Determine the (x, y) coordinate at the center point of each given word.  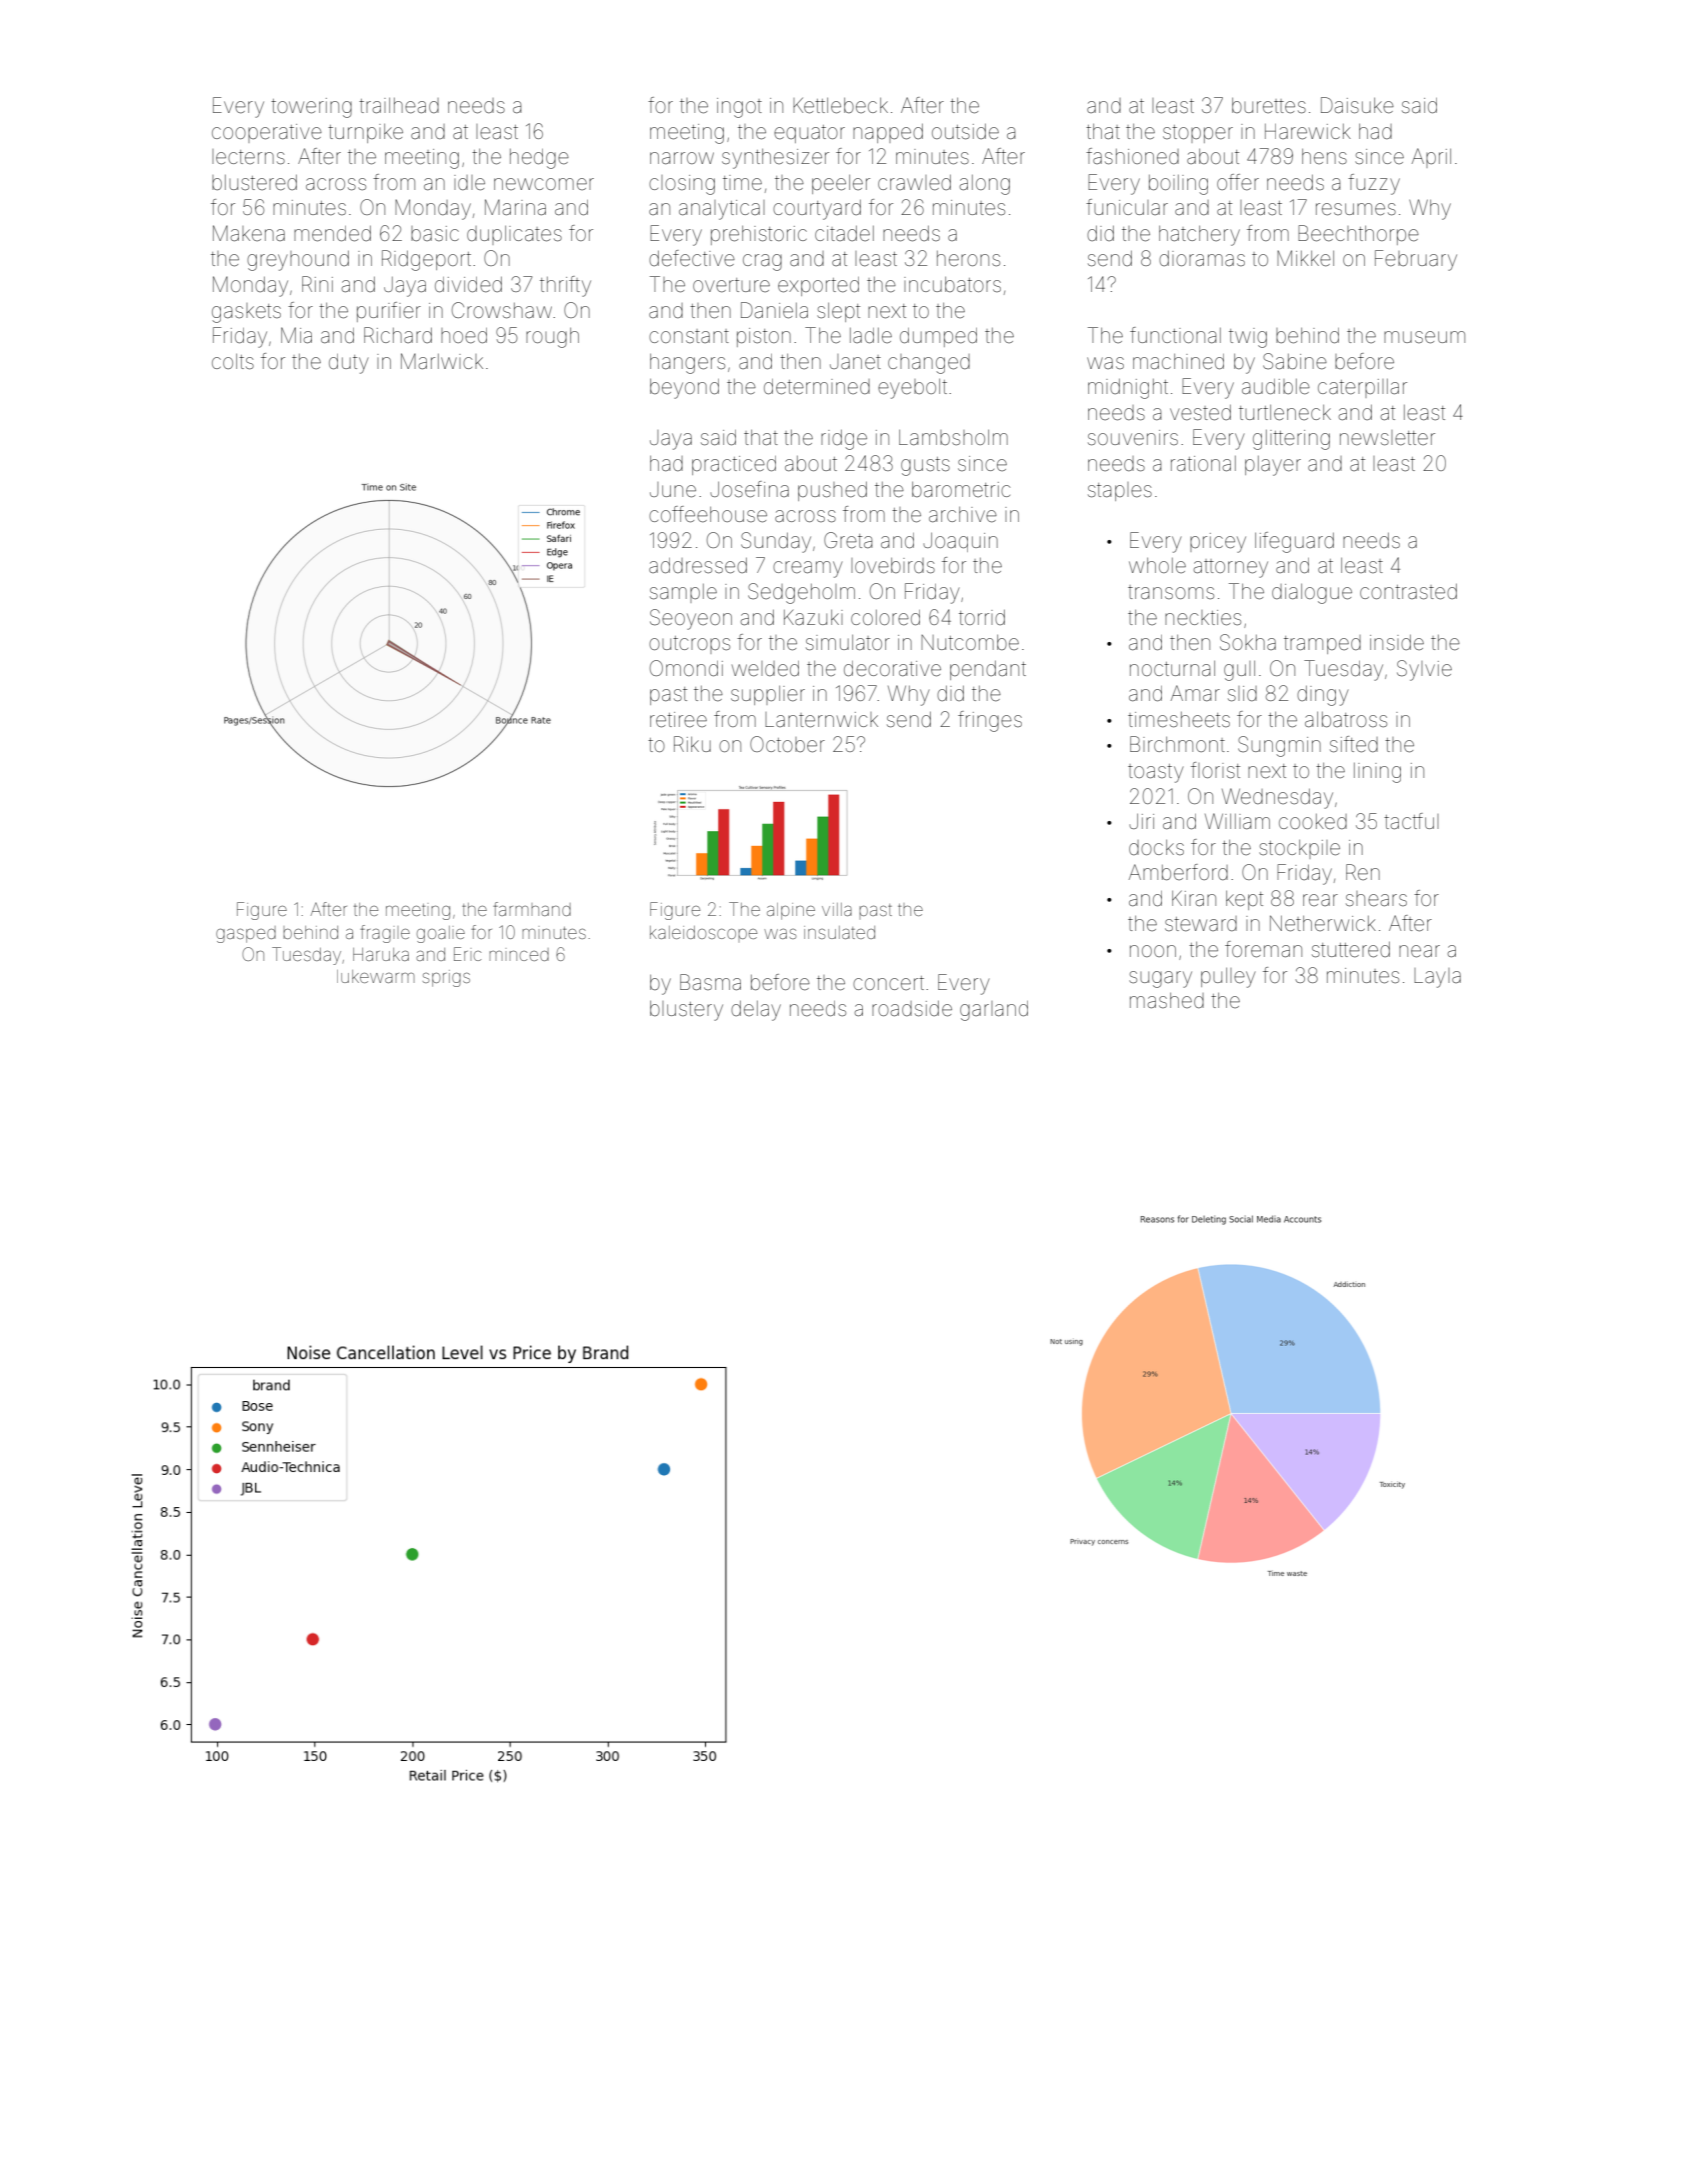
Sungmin (1279, 746)
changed (929, 364)
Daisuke (1357, 105)
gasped (246, 934)
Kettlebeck (840, 106)
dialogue (1312, 594)
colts (233, 362)
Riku (692, 744)
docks (1156, 847)
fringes (990, 721)
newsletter (1387, 438)
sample (683, 593)
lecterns (248, 157)
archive (963, 515)
